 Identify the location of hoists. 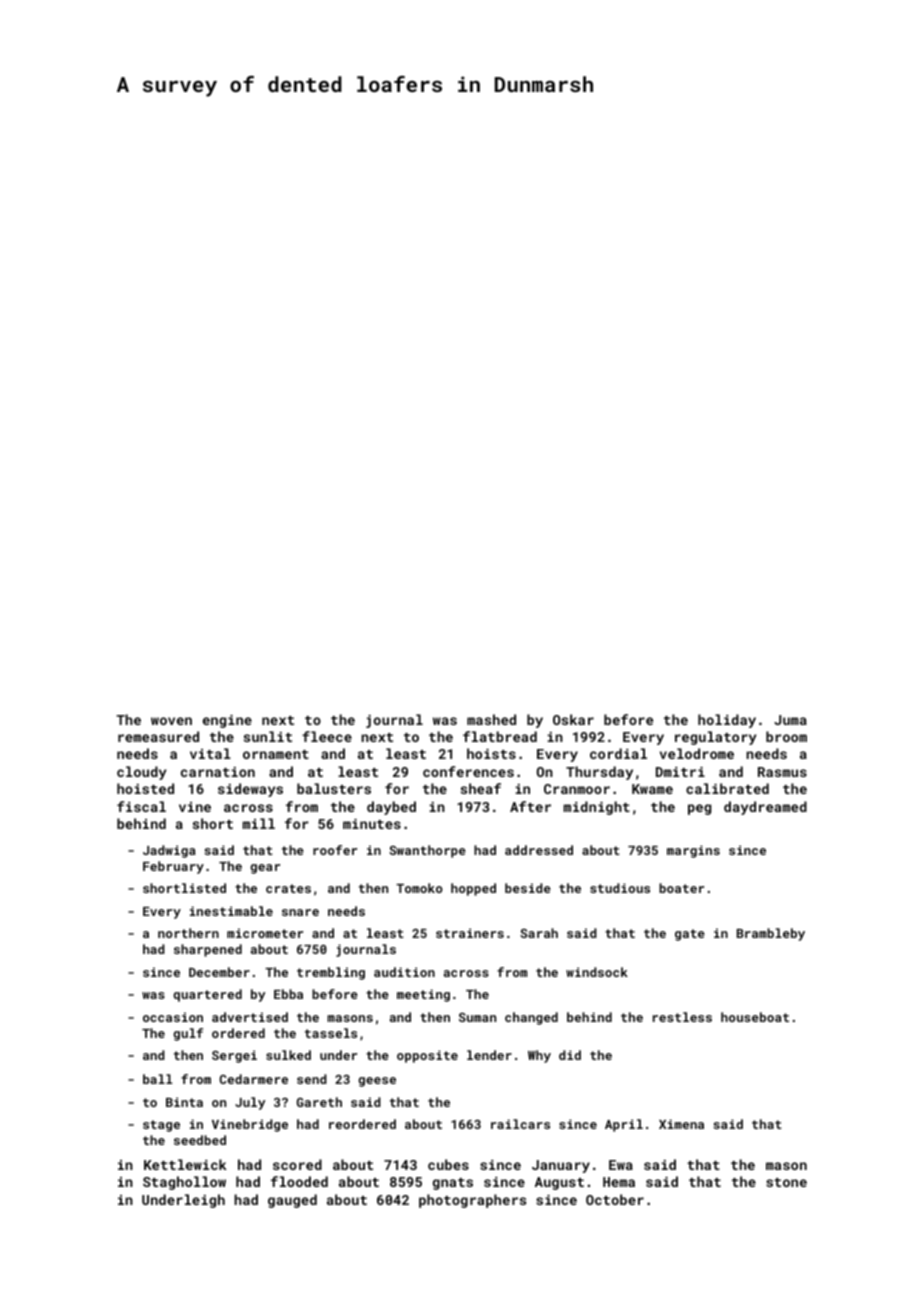
(491, 753).
